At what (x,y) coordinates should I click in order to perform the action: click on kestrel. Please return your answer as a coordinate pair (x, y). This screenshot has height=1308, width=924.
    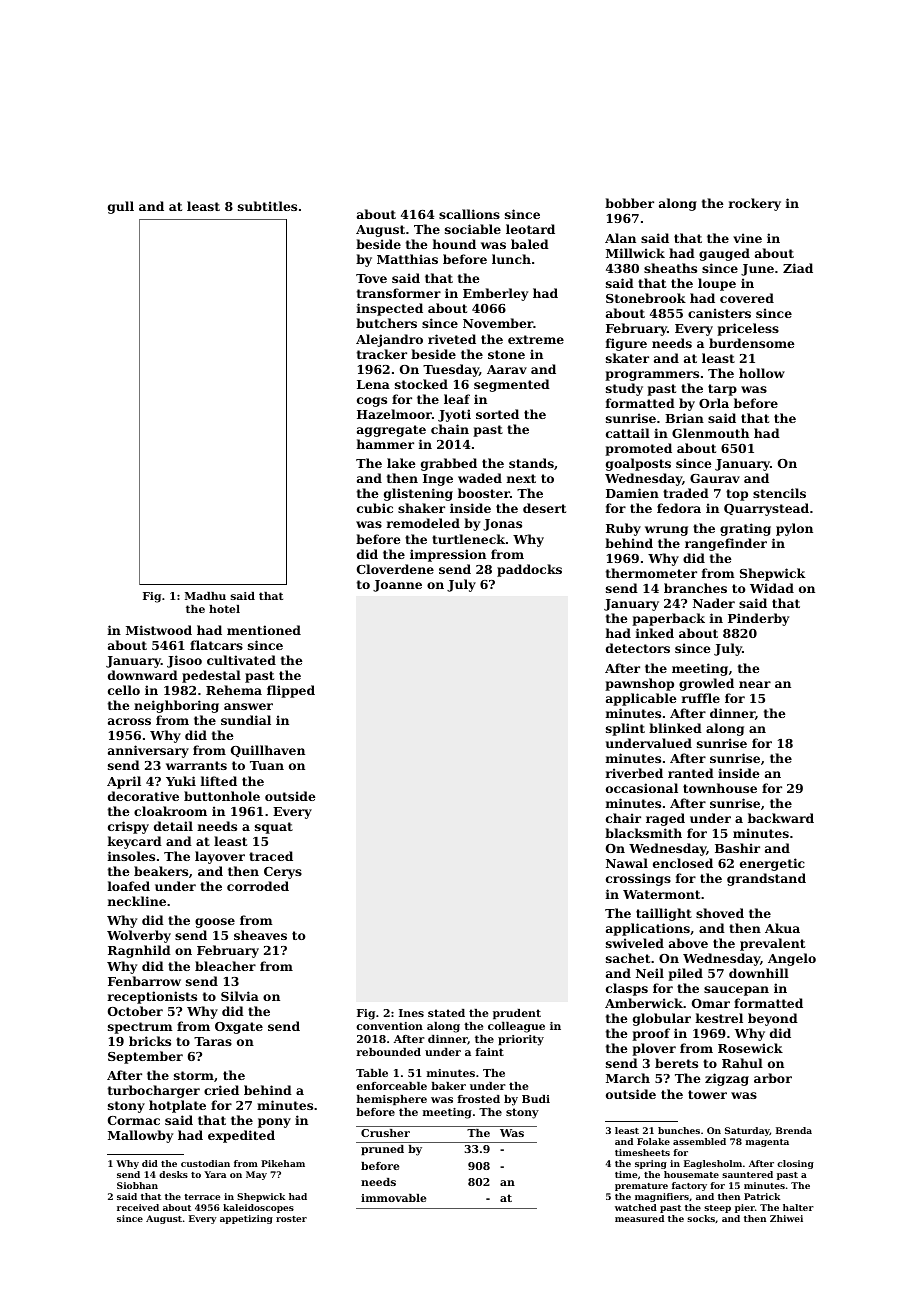
    Looking at the image, I should click on (719, 1018).
